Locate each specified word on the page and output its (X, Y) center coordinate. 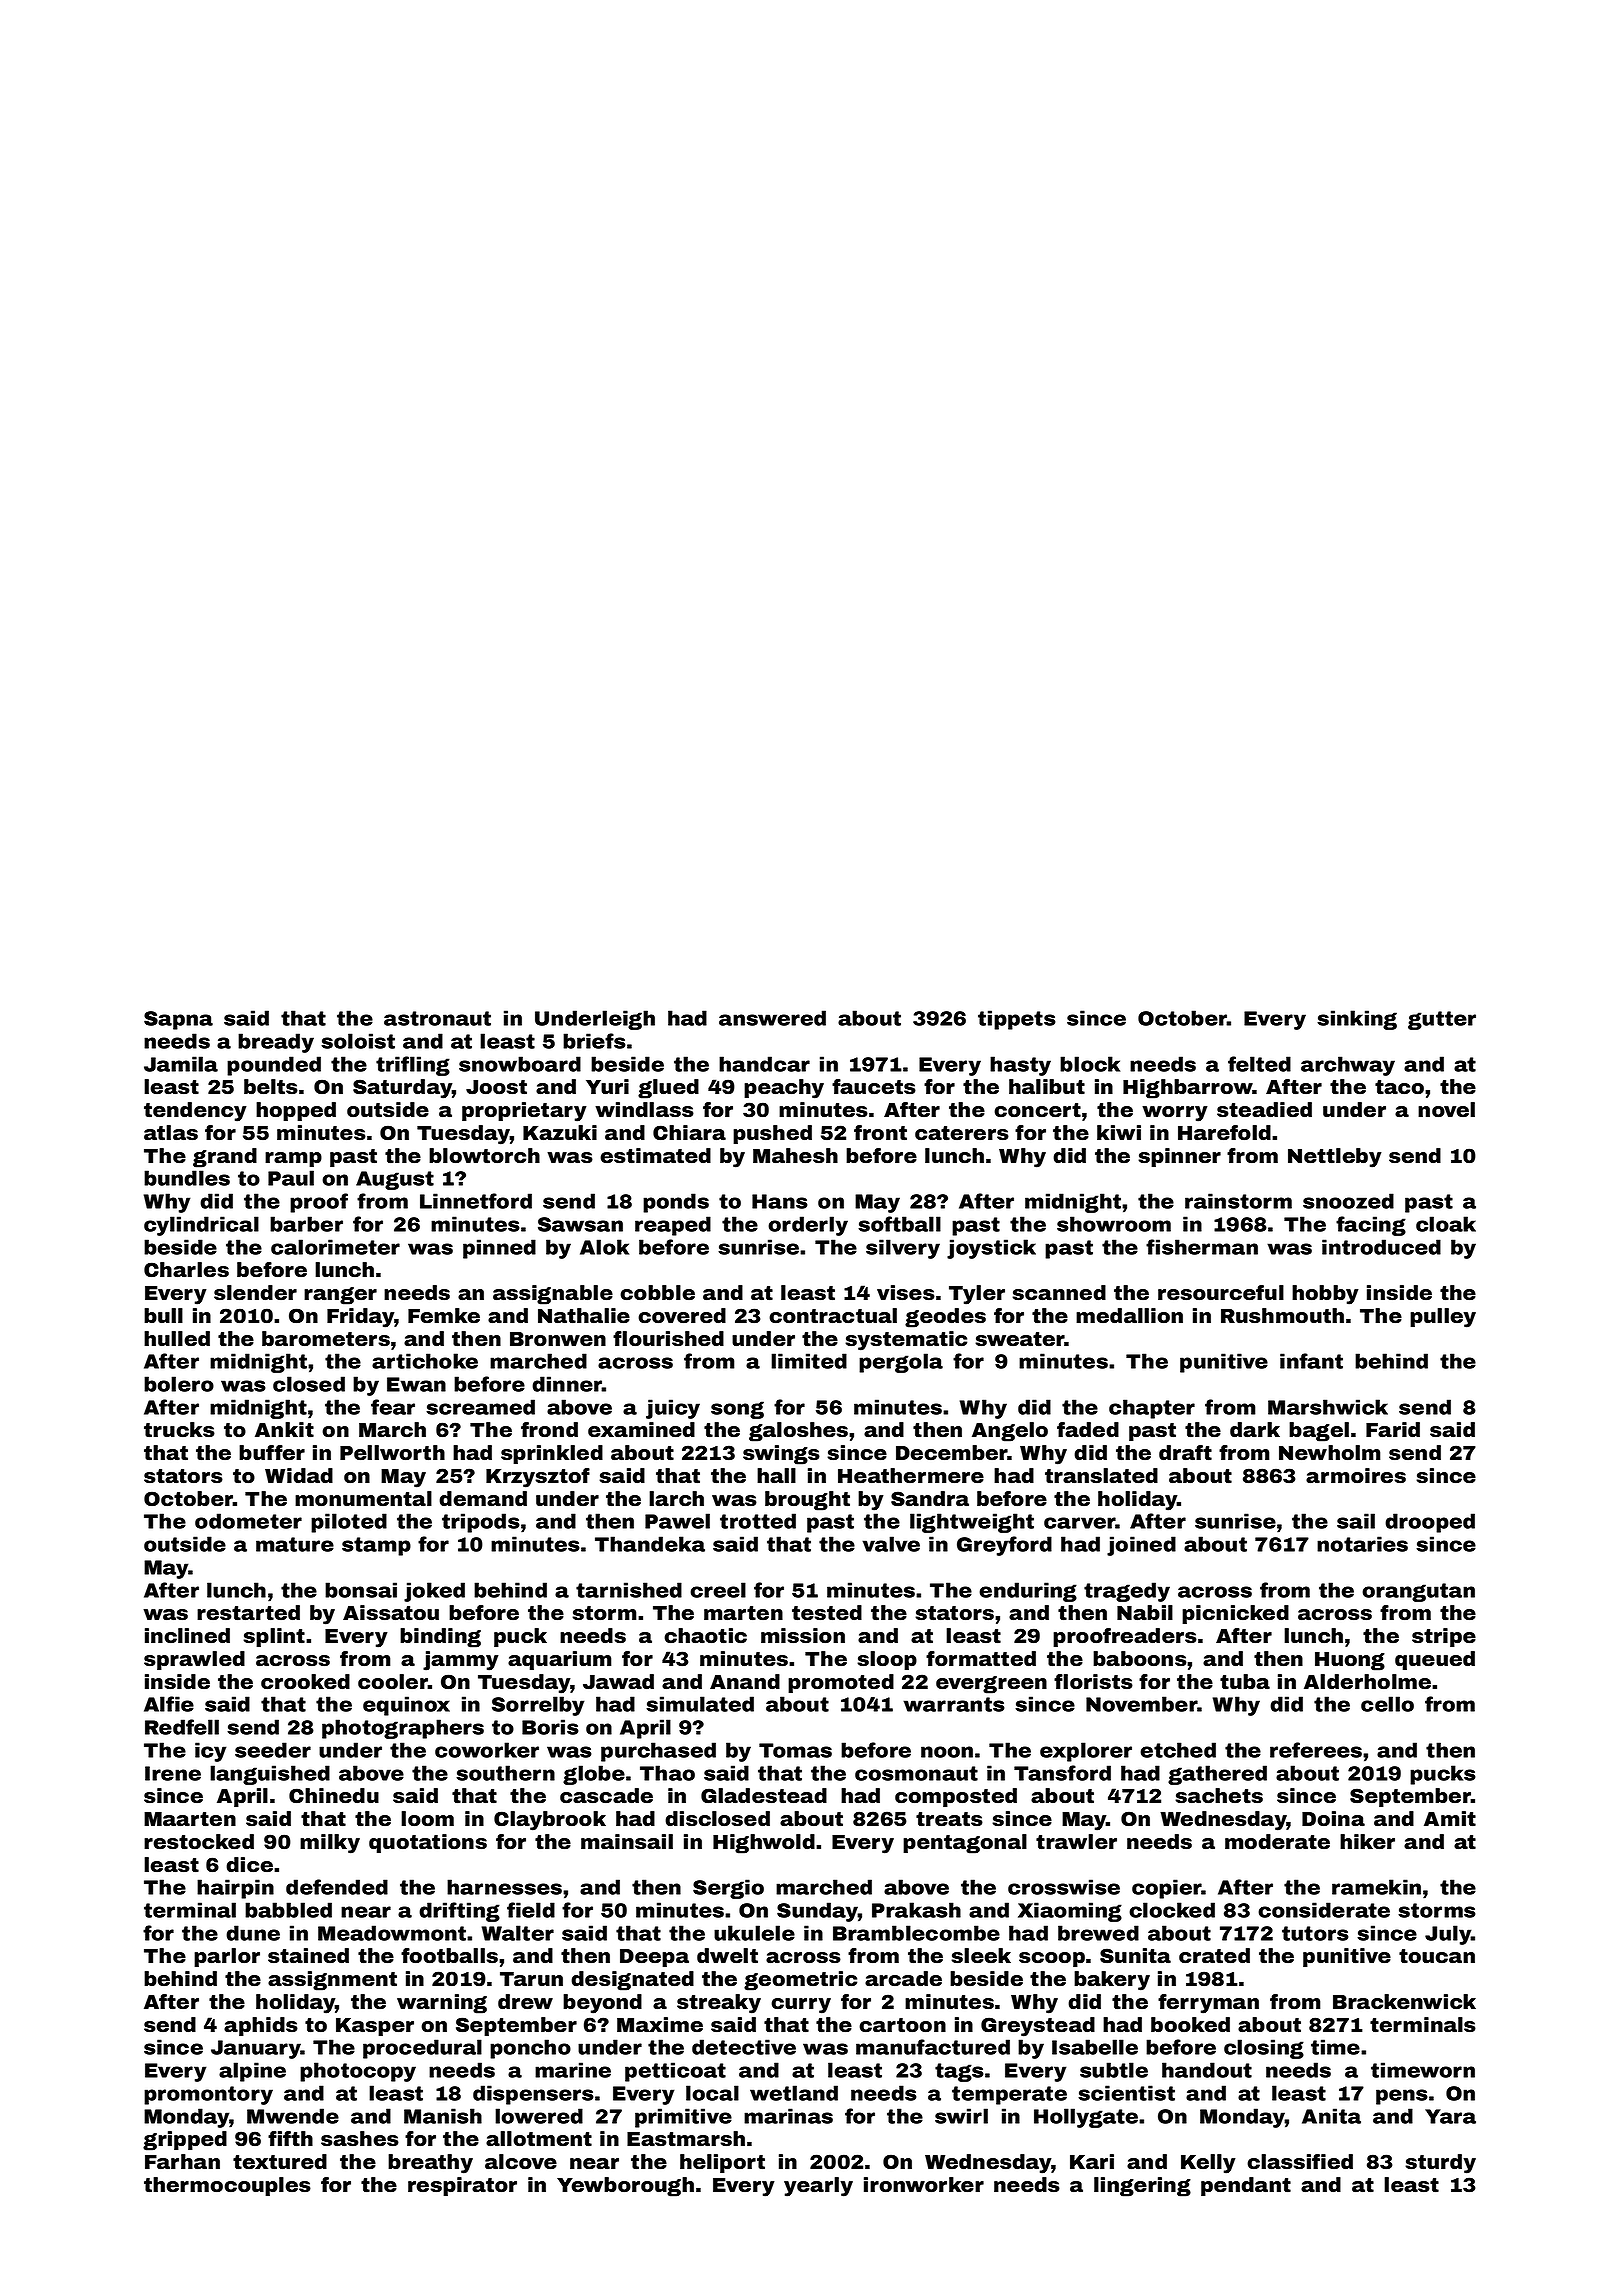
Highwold (764, 1844)
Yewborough (625, 2187)
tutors (1315, 1933)
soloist (358, 1041)
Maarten (190, 1819)
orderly (808, 1226)
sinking (1357, 1020)
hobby (1325, 1295)
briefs (594, 1041)
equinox (406, 1706)
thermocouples (227, 2186)
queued (1435, 1660)
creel (718, 1590)
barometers (326, 1339)
